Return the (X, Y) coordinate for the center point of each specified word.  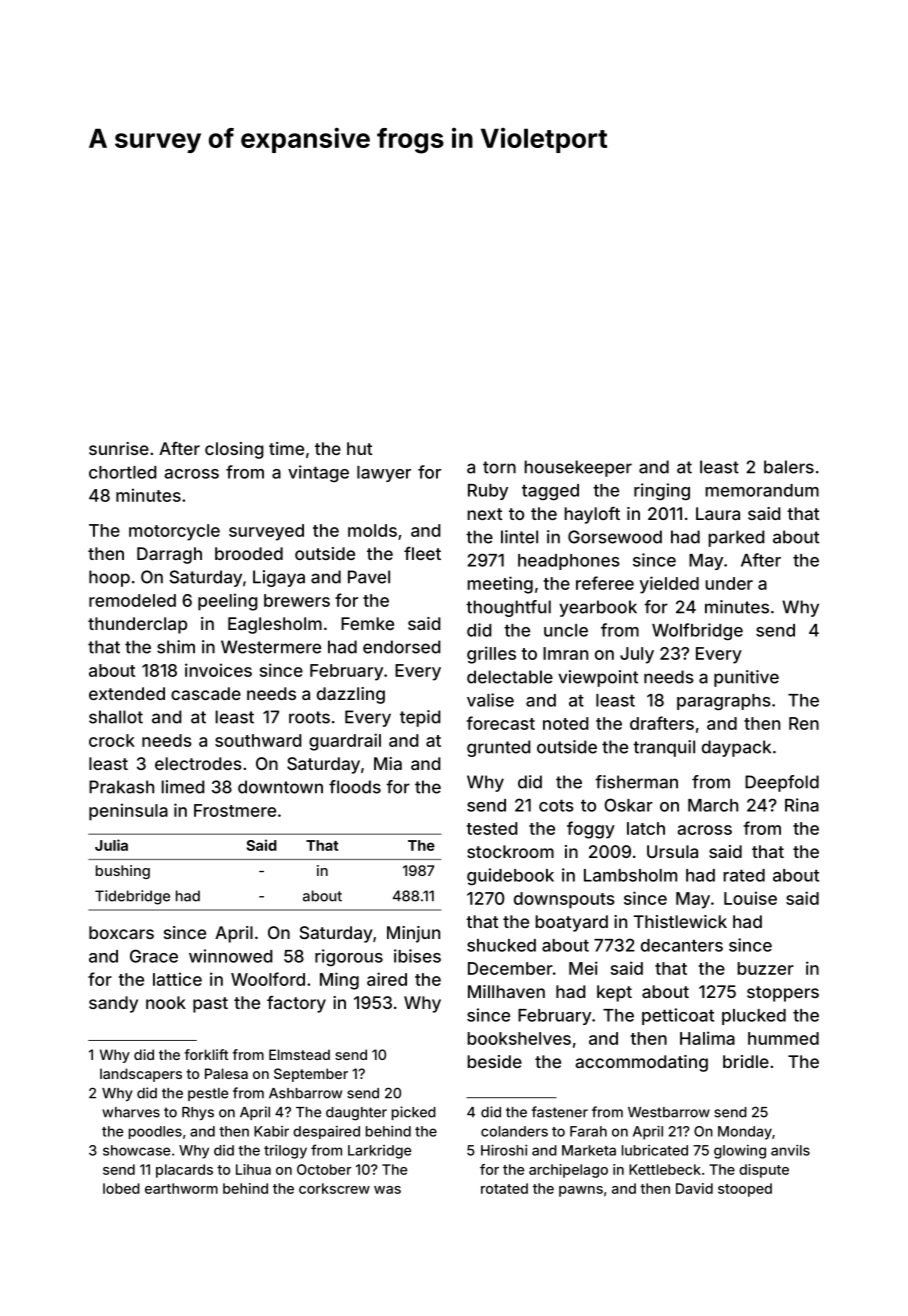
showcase (136, 1150)
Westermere (271, 647)
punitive (746, 678)
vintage (318, 473)
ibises (417, 956)
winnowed (231, 956)
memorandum (762, 490)
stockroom (510, 851)
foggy (591, 830)
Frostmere (235, 810)
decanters (682, 945)
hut (359, 448)
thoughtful (508, 608)
